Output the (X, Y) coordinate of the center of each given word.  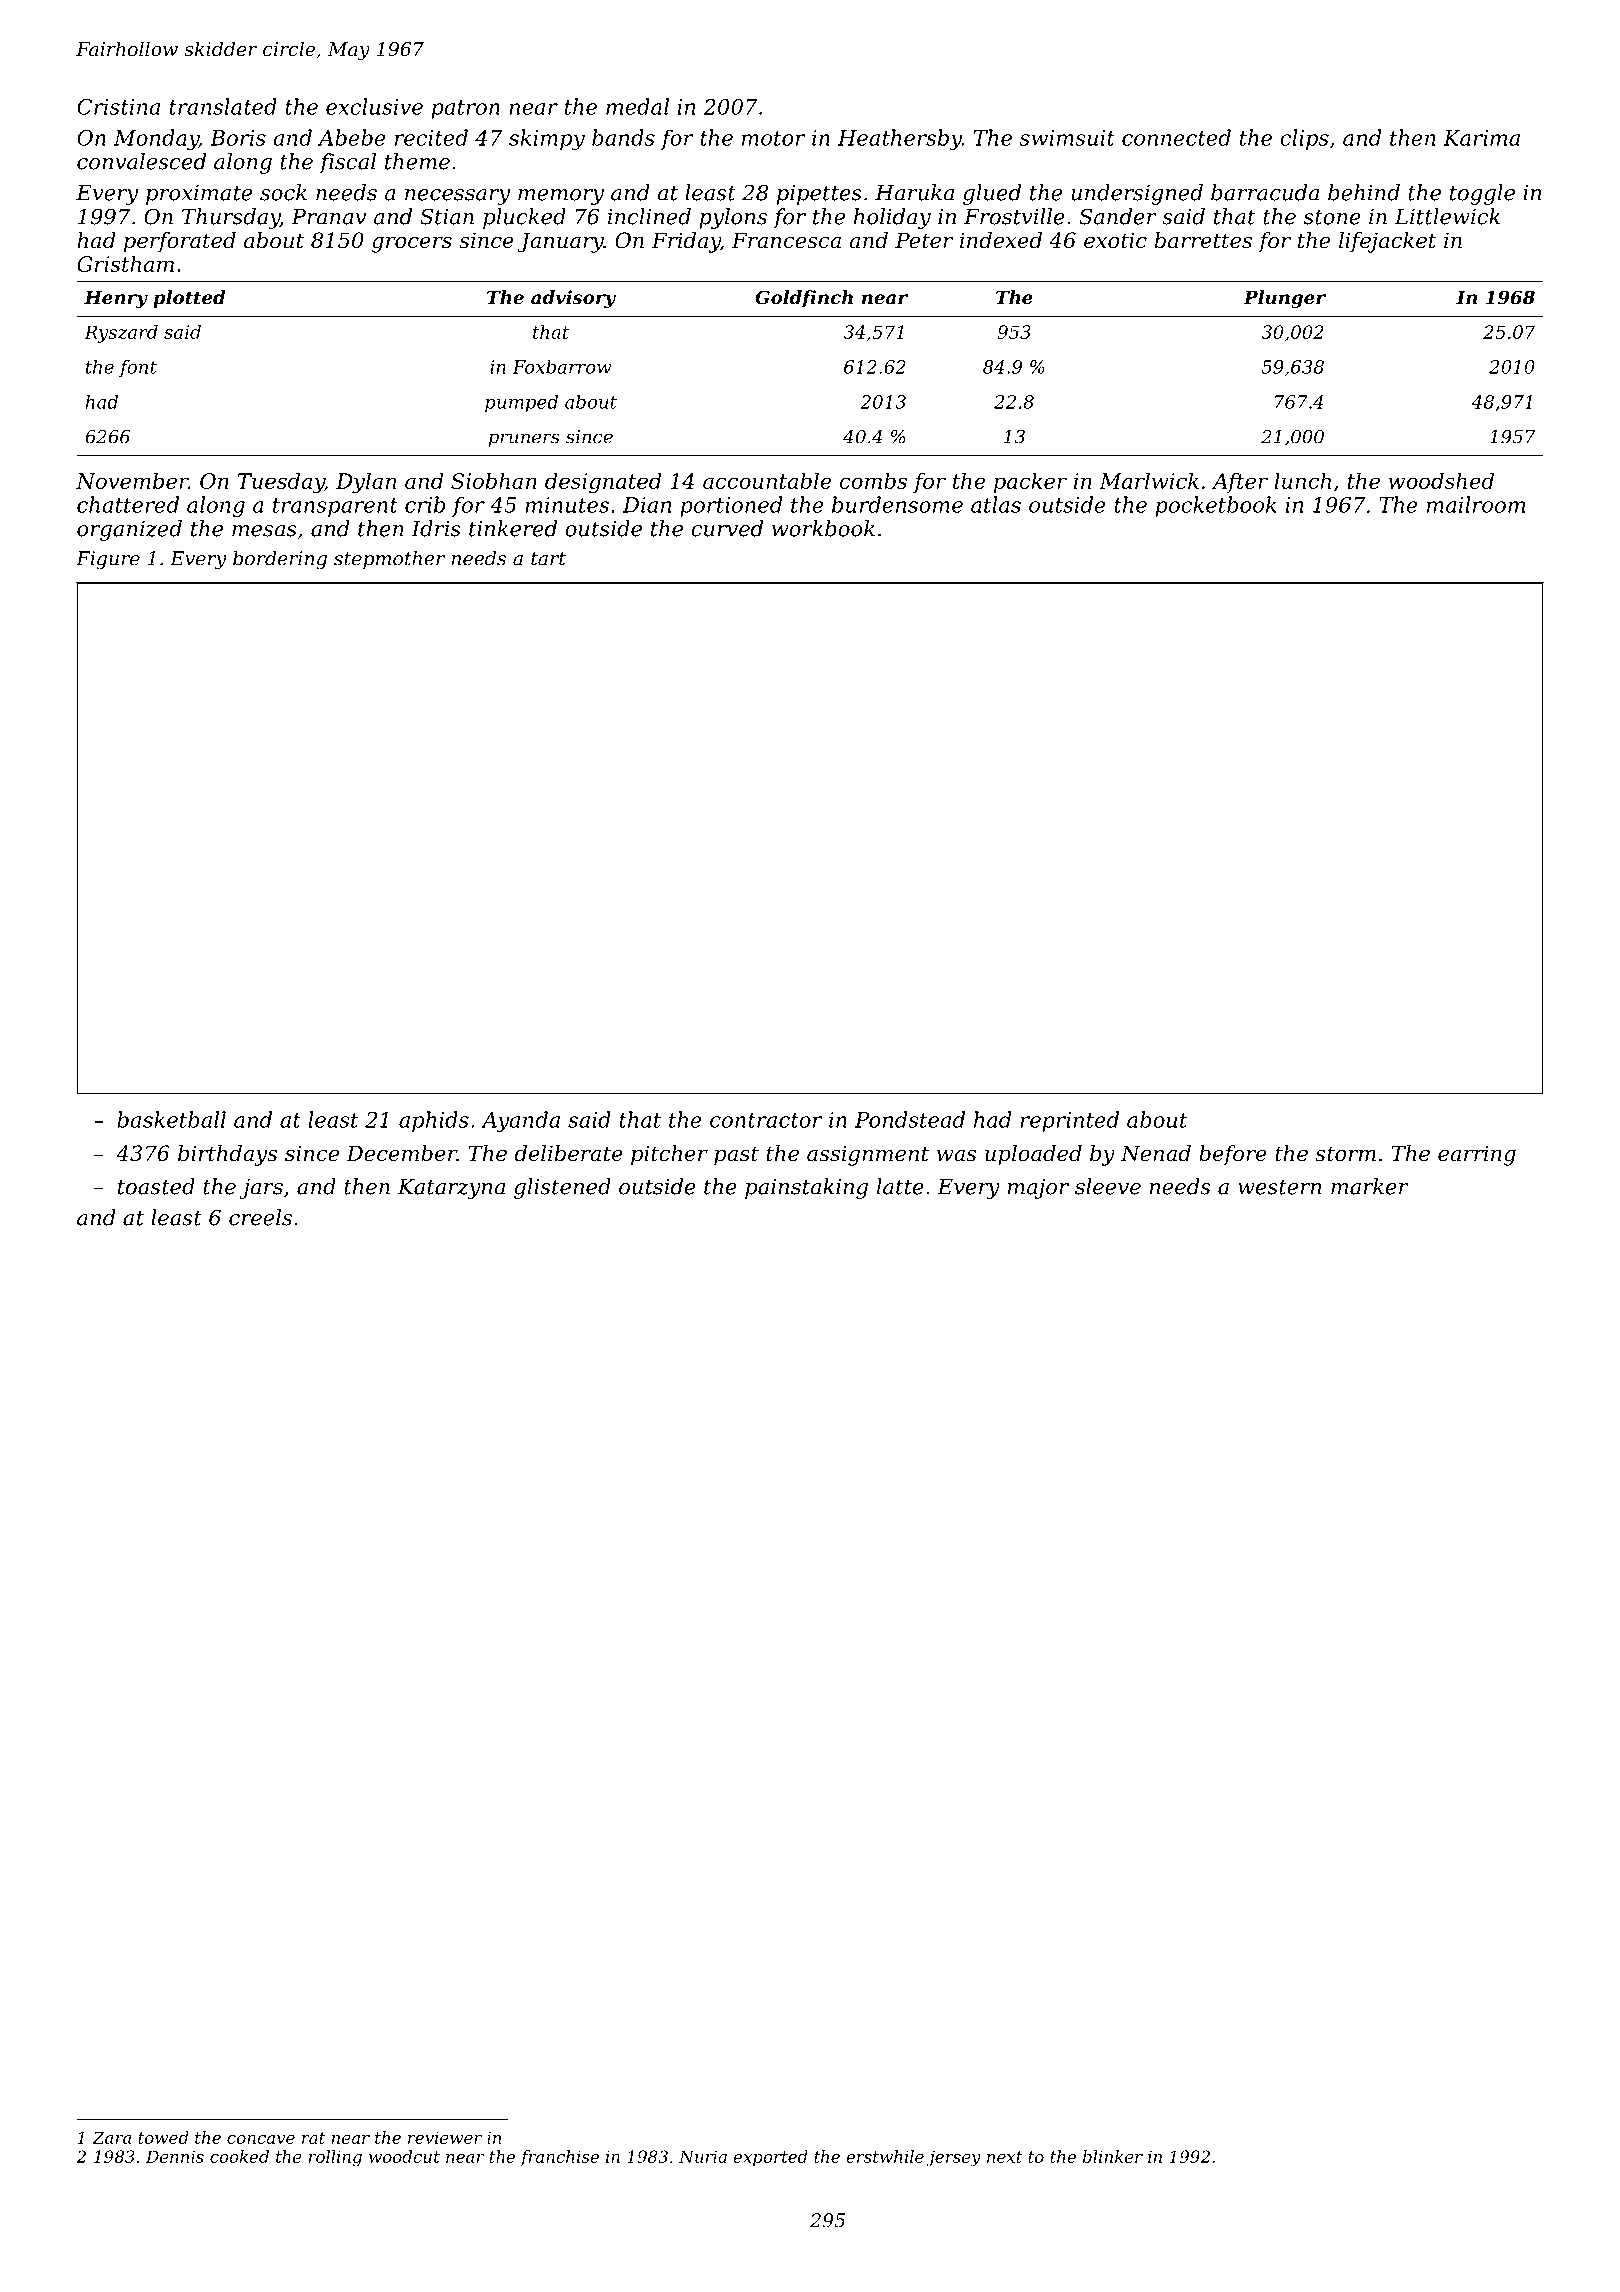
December (401, 1153)
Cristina (118, 107)
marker (1370, 1186)
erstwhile (885, 2156)
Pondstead (910, 1119)
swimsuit (1067, 138)
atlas (996, 504)
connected (1176, 137)
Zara (111, 2137)
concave (261, 2139)
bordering (280, 560)
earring (1477, 1155)
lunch (1303, 480)
